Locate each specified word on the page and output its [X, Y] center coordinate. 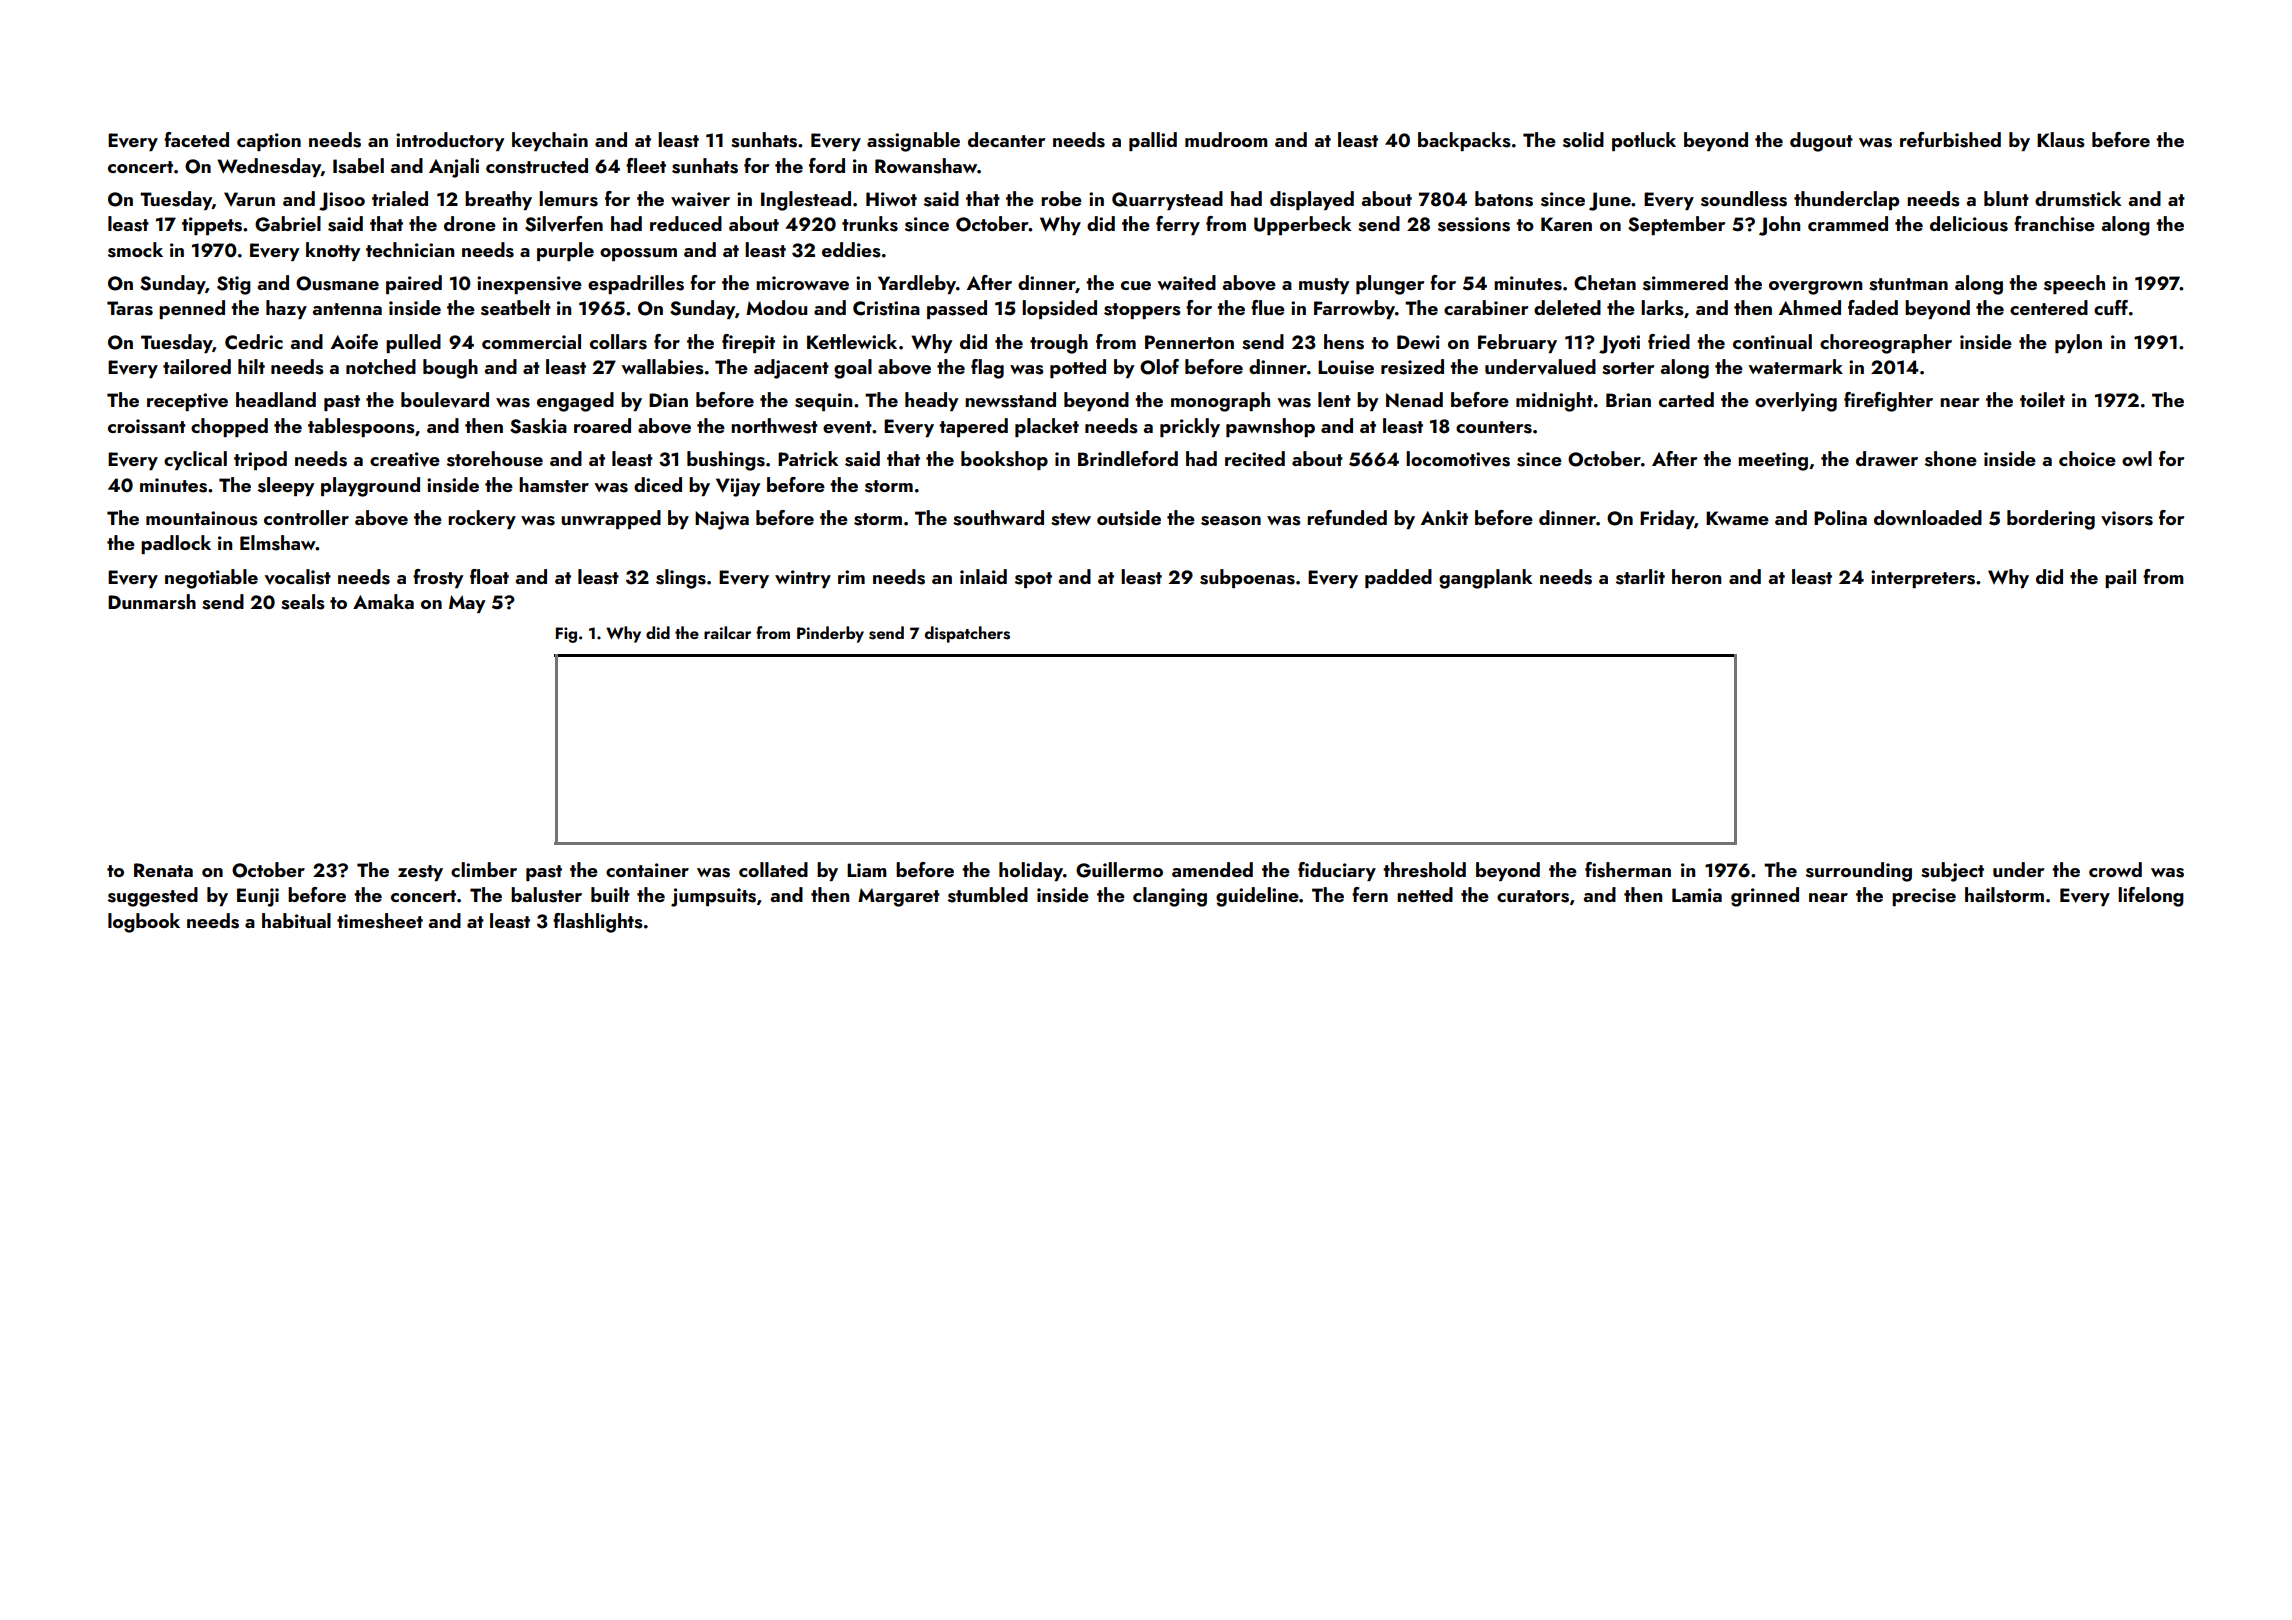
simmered [1685, 283]
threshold [1424, 870]
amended [1212, 869]
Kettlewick [852, 341]
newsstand [1010, 400]
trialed [400, 198]
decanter [1006, 139]
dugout [1821, 142]
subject [1952, 872]
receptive [187, 402]
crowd [2115, 869]
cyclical [195, 460]
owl [2137, 458]
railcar [727, 632]
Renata [163, 870]
